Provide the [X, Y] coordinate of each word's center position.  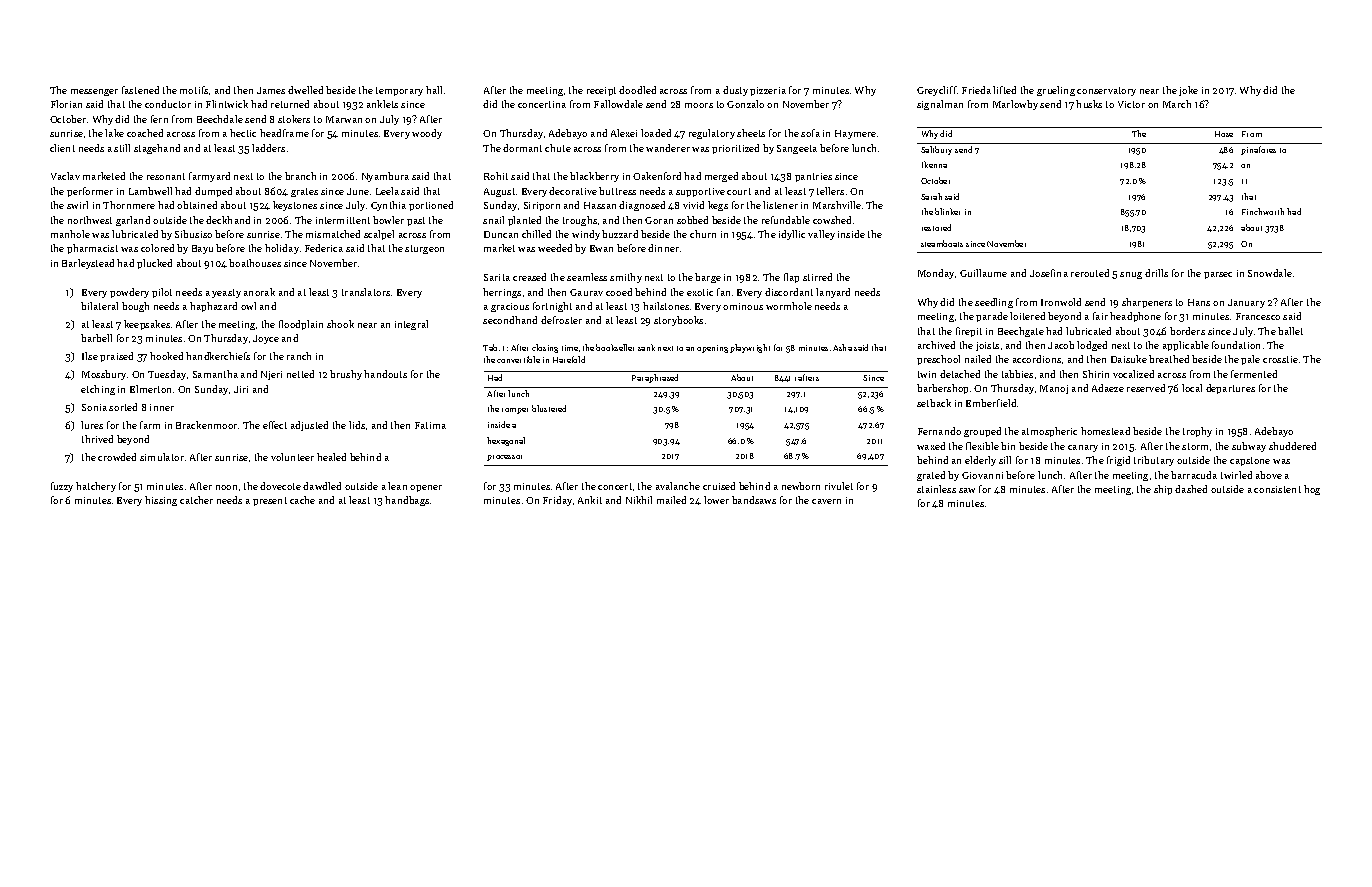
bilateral [99, 306]
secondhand [510, 320]
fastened [140, 90]
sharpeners [1147, 303]
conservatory [1106, 91]
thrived [97, 439]
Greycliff [937, 91]
